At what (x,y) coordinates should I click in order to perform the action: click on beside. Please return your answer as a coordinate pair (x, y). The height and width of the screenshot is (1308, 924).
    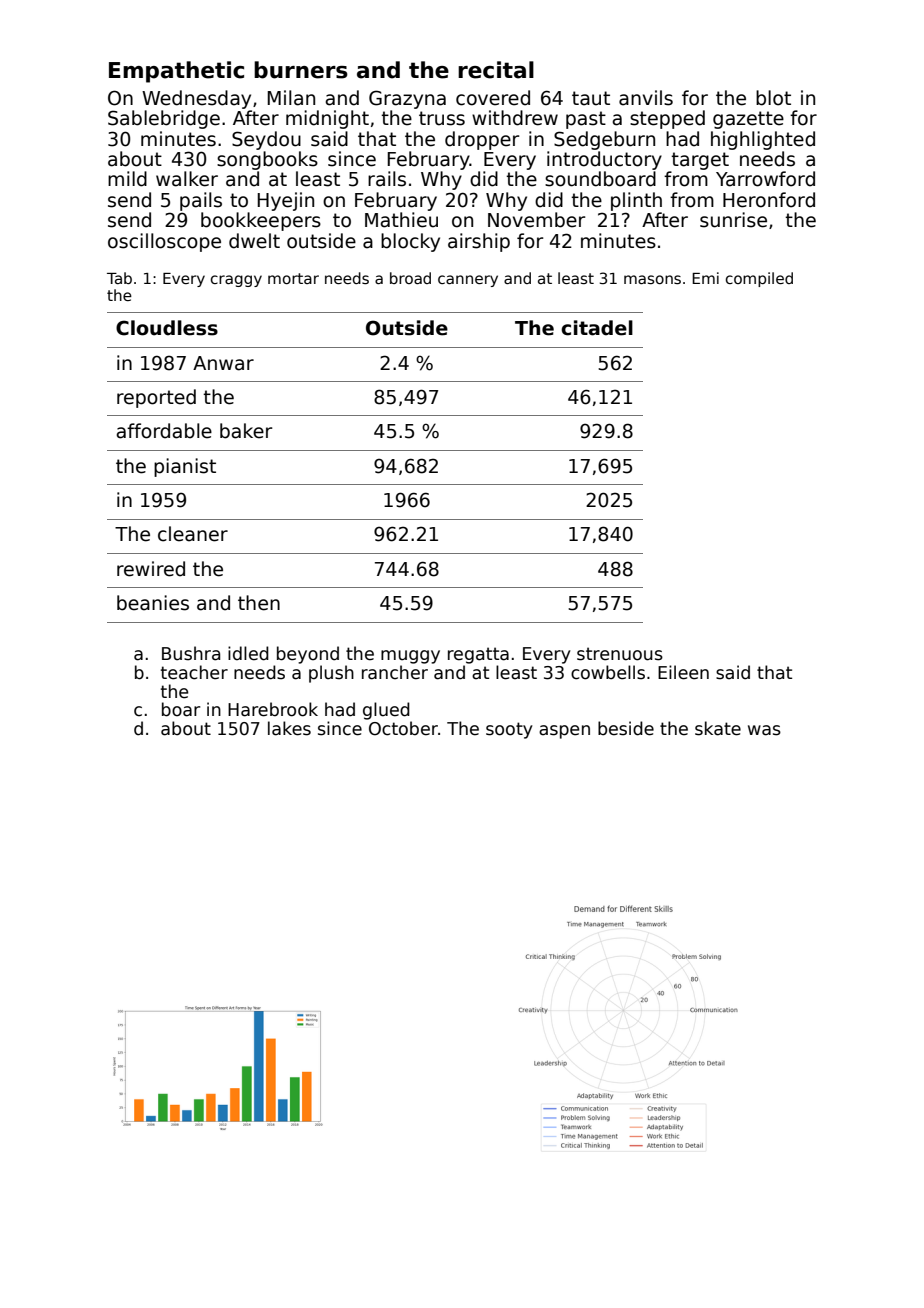
    Looking at the image, I should click on (626, 728).
